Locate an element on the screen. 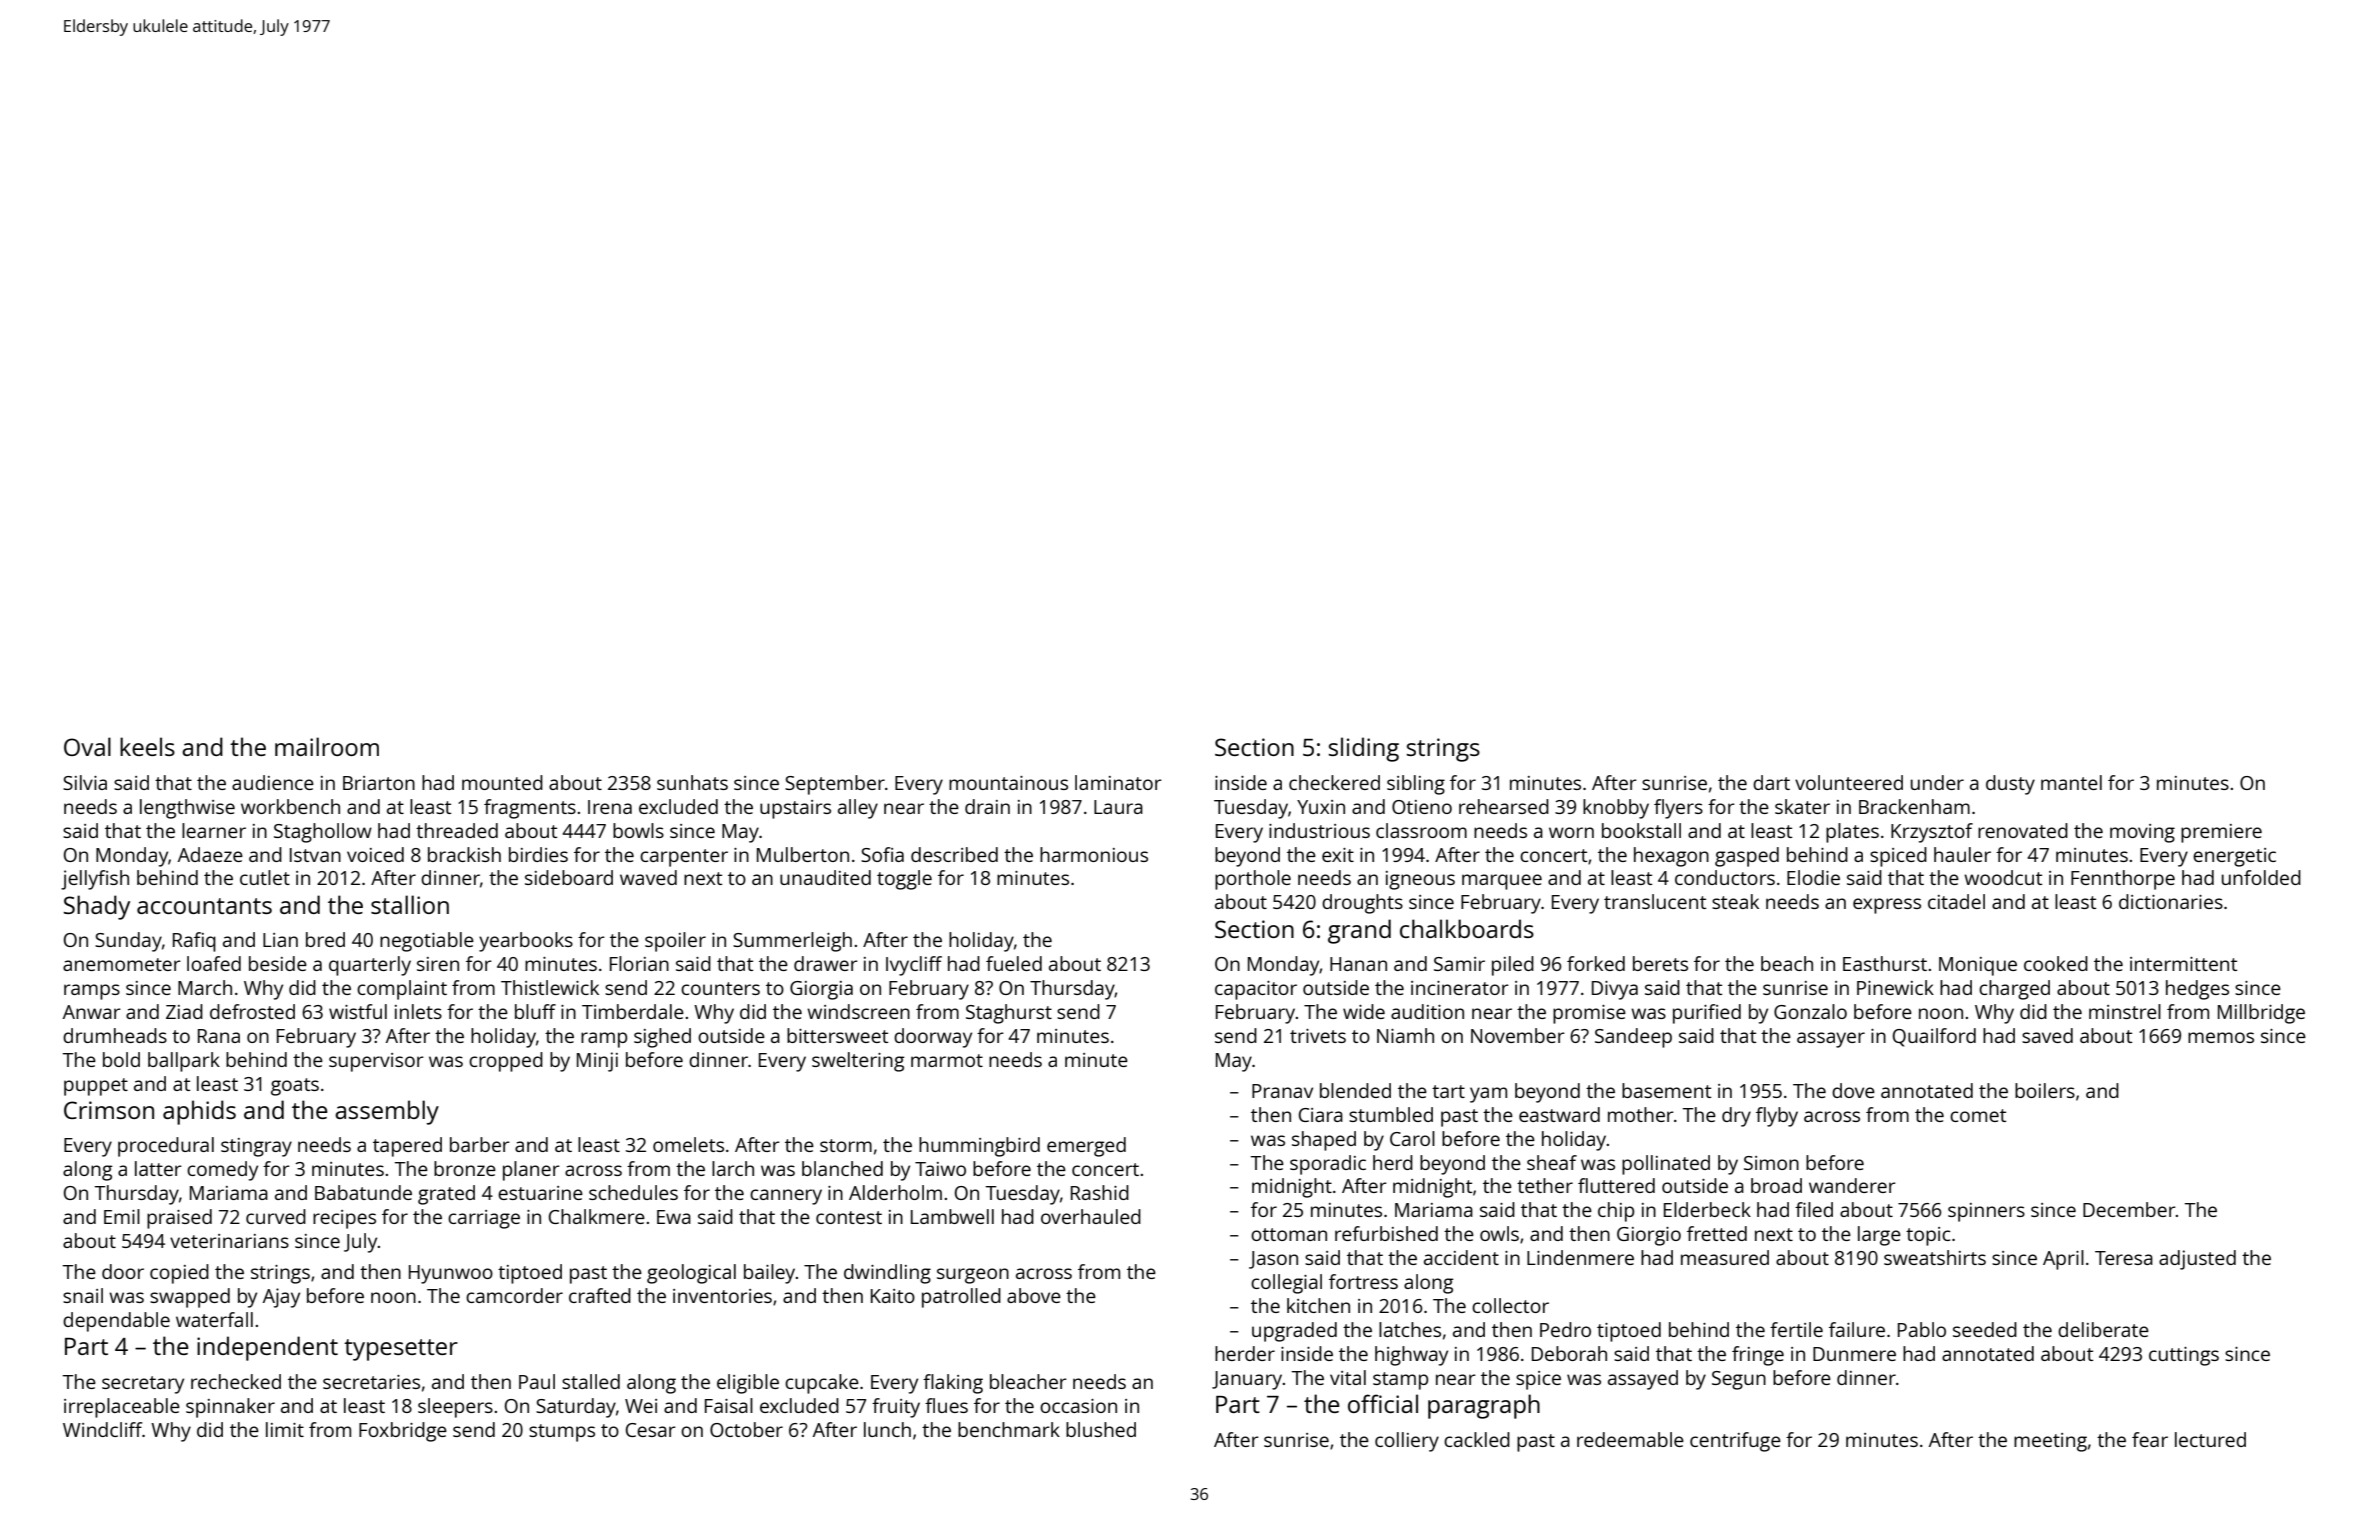 This screenshot has height=1540, width=2380. stumps is located at coordinates (562, 1433).
